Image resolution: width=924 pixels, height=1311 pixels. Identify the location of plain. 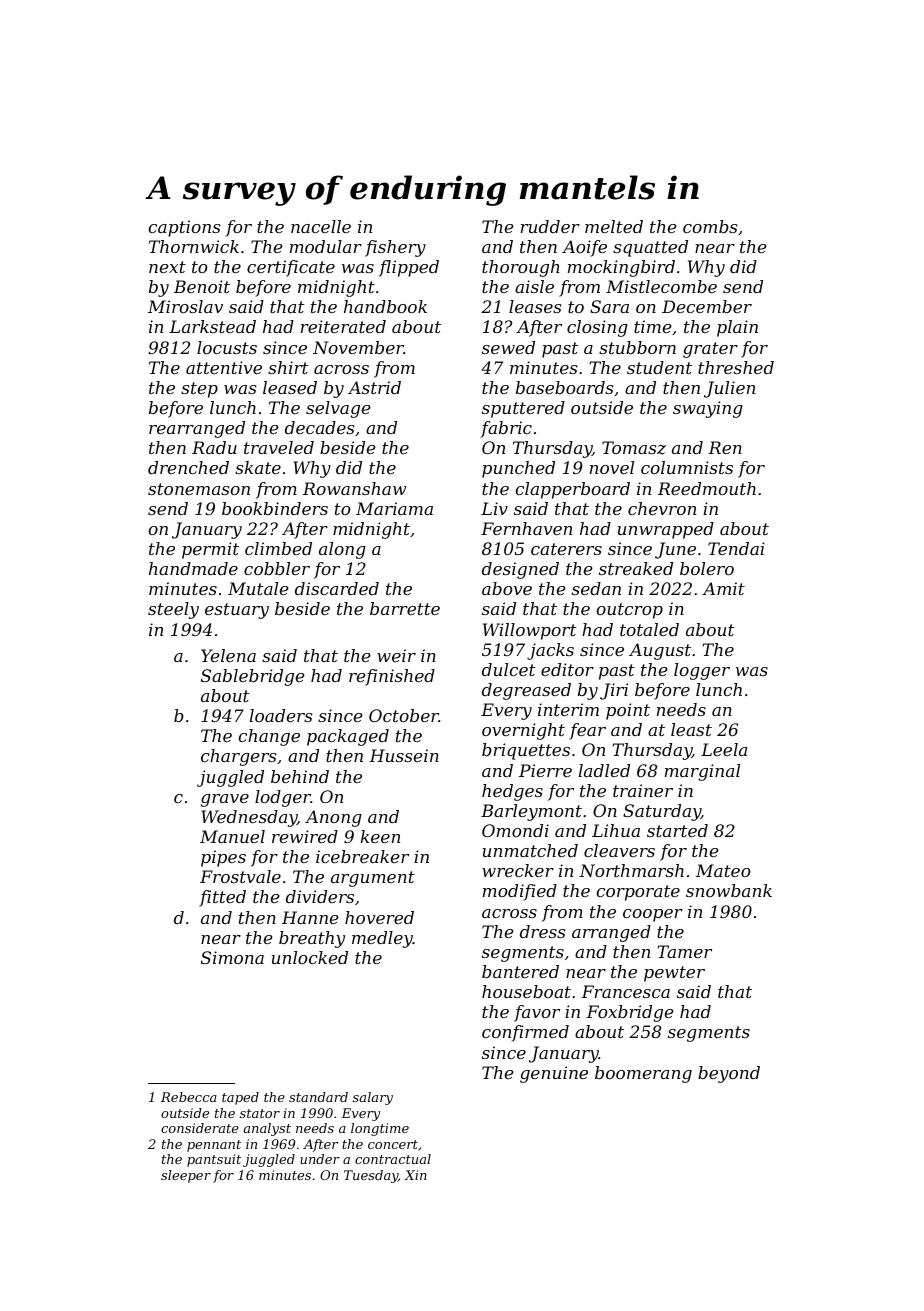
(737, 328).
